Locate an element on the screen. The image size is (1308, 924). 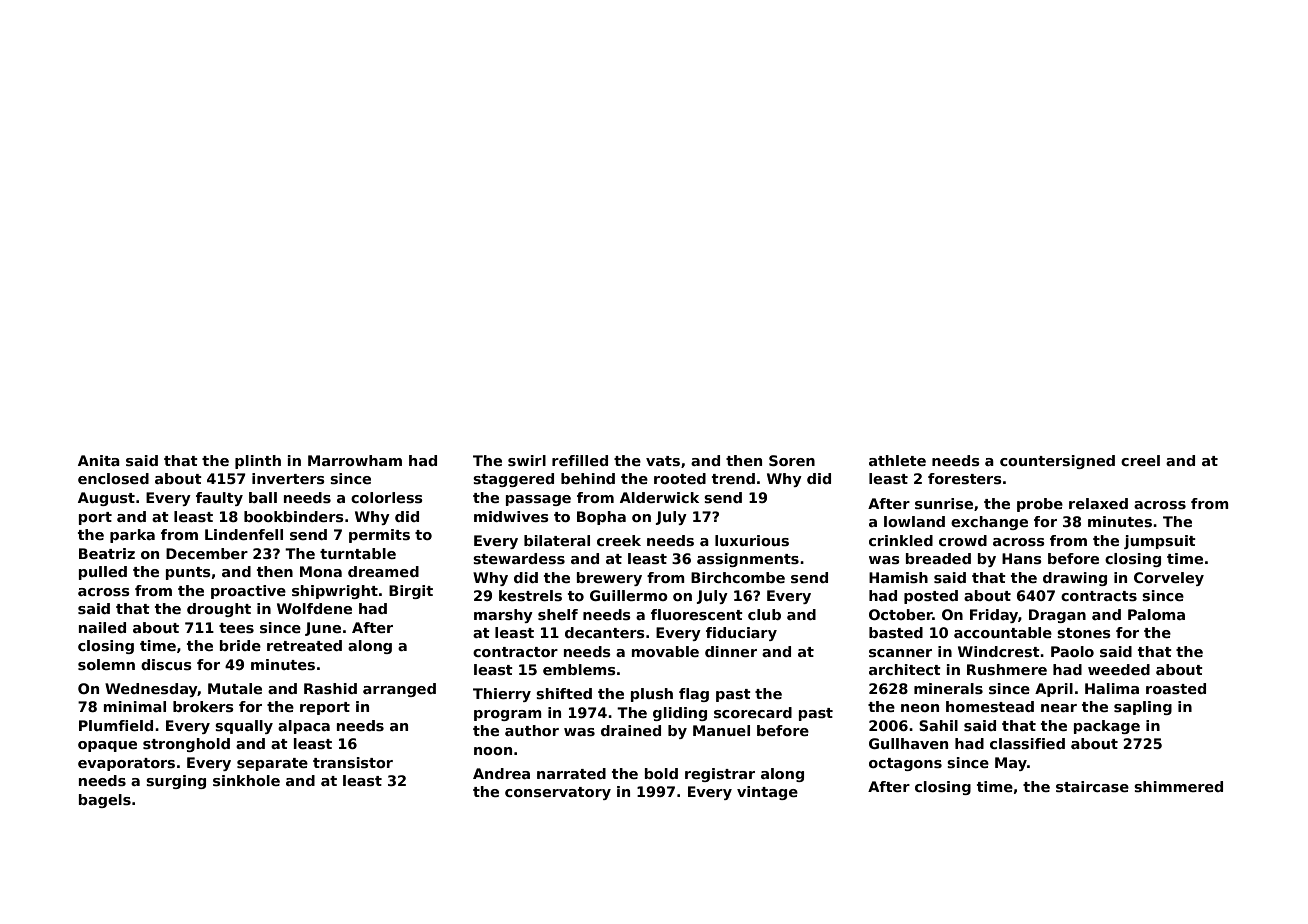
midwives is located at coordinates (511, 516).
